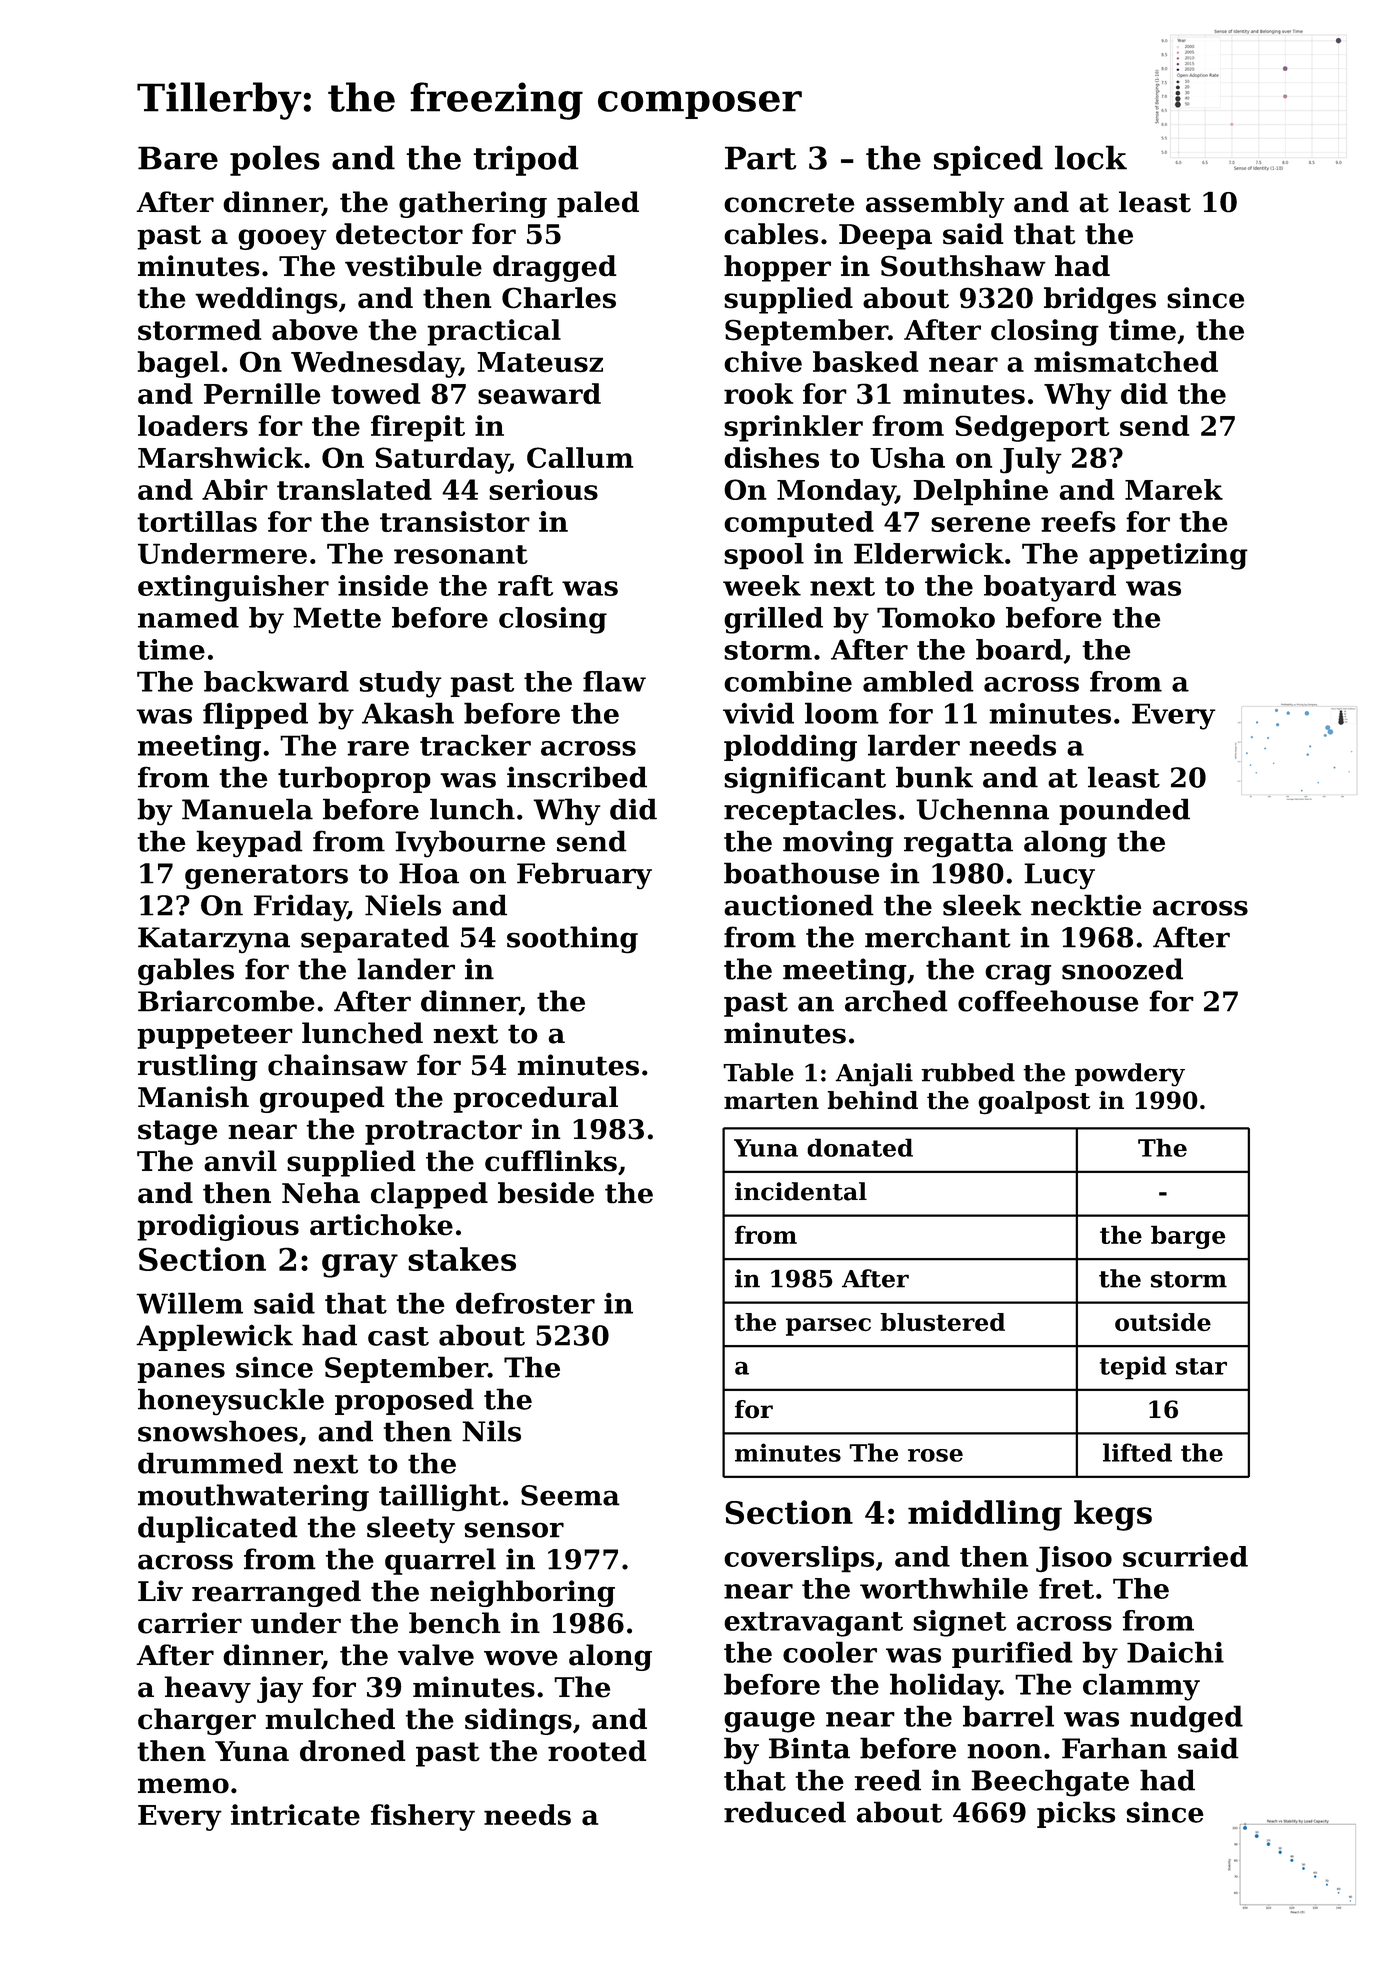  What do you see at coordinates (963, 266) in the screenshot?
I see `Southshaw` at bounding box center [963, 266].
